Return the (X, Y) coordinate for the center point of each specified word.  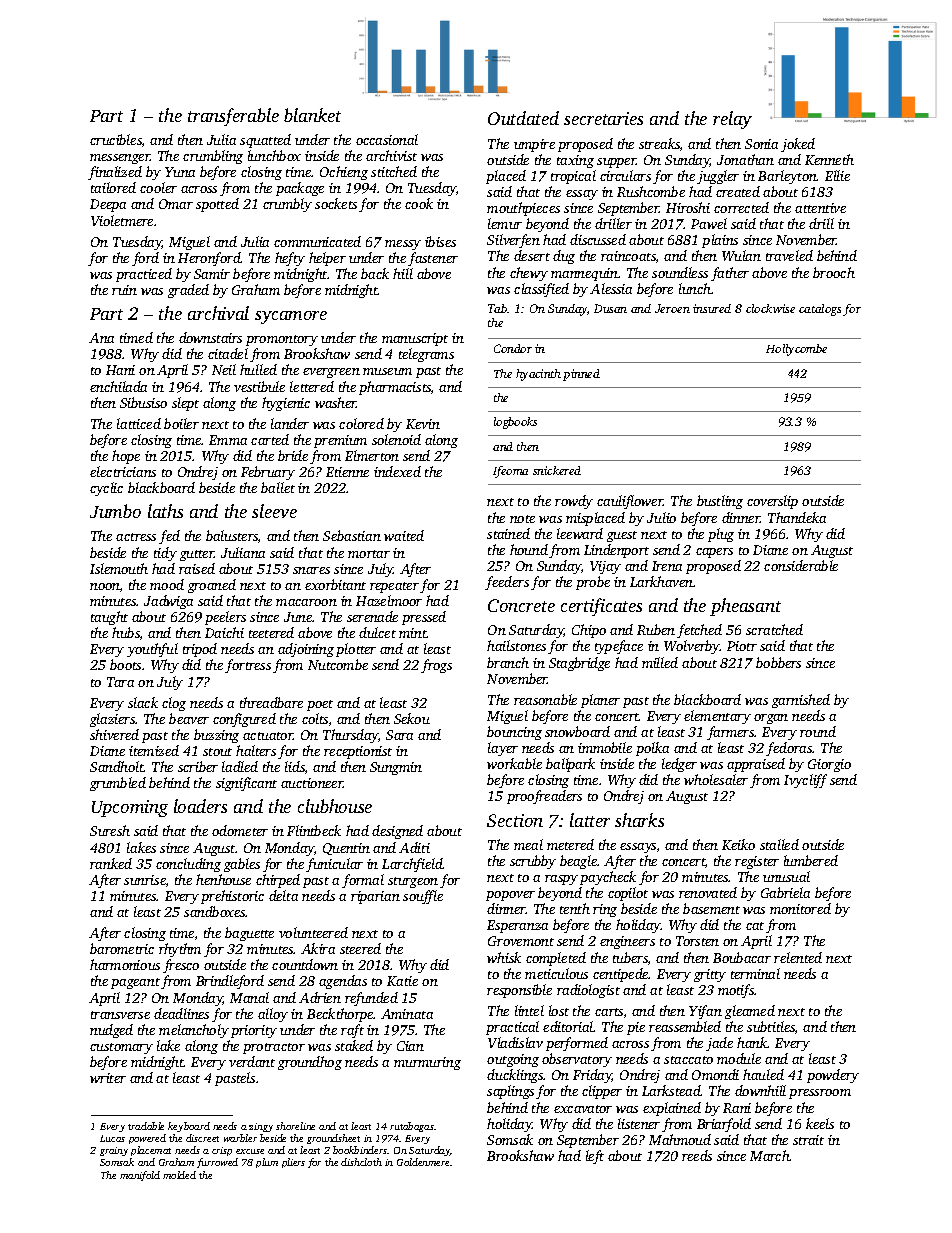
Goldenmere (423, 1162)
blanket (312, 115)
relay (732, 120)
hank (752, 1042)
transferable (233, 117)
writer (108, 1078)
